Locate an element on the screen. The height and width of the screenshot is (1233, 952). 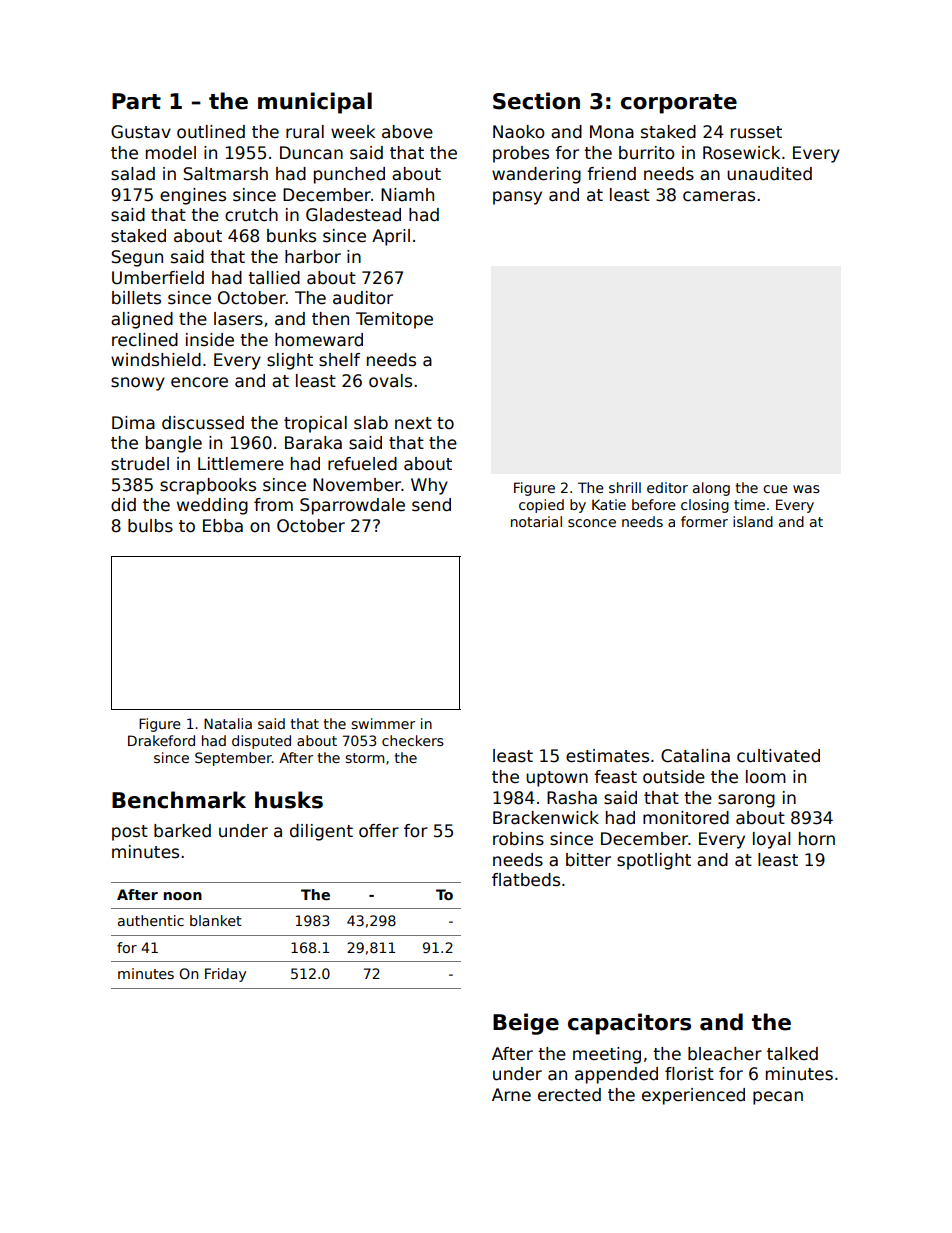
Beige is located at coordinates (526, 1024).
